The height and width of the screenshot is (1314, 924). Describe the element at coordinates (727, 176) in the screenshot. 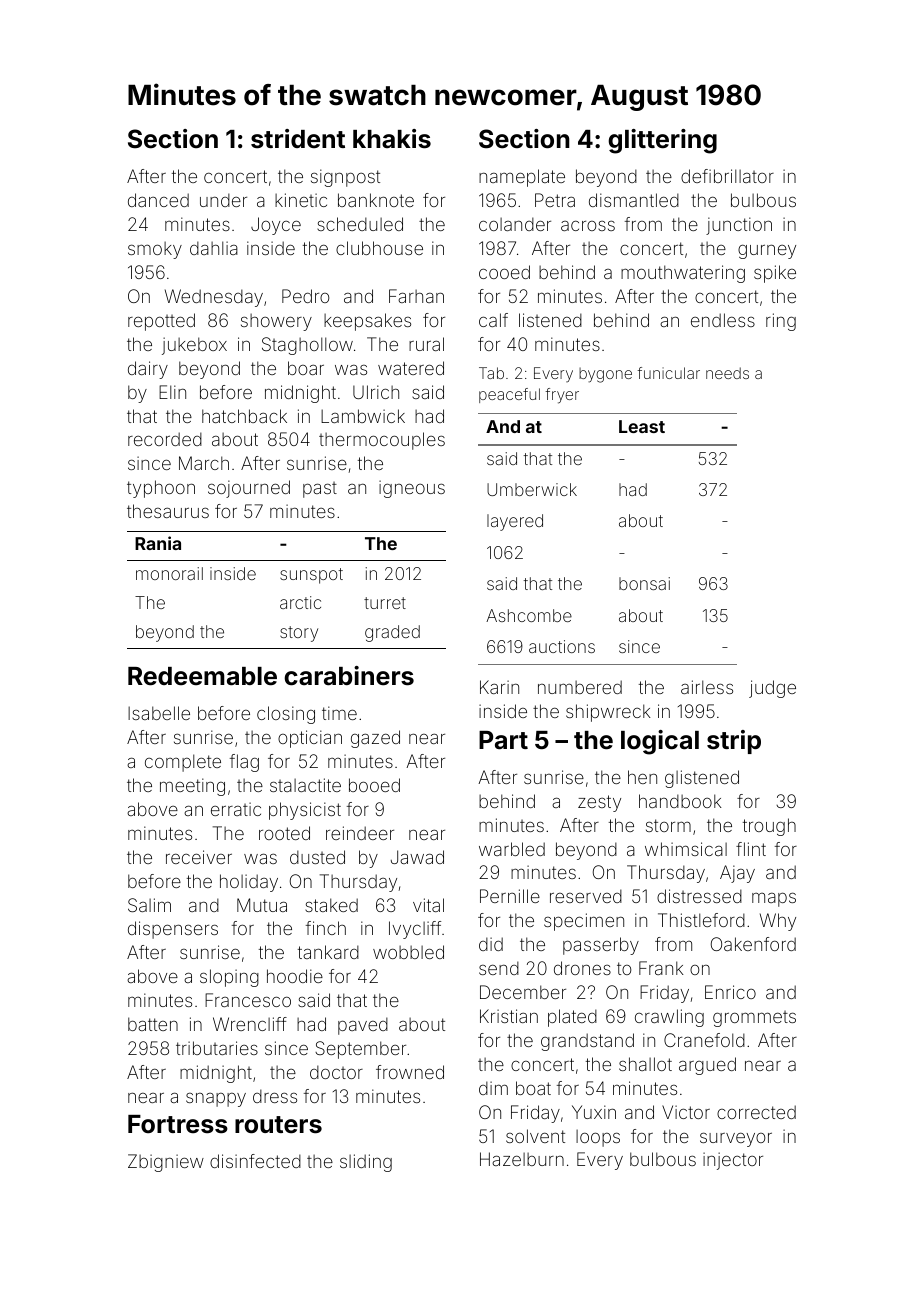

I see `defibrillator` at that location.
